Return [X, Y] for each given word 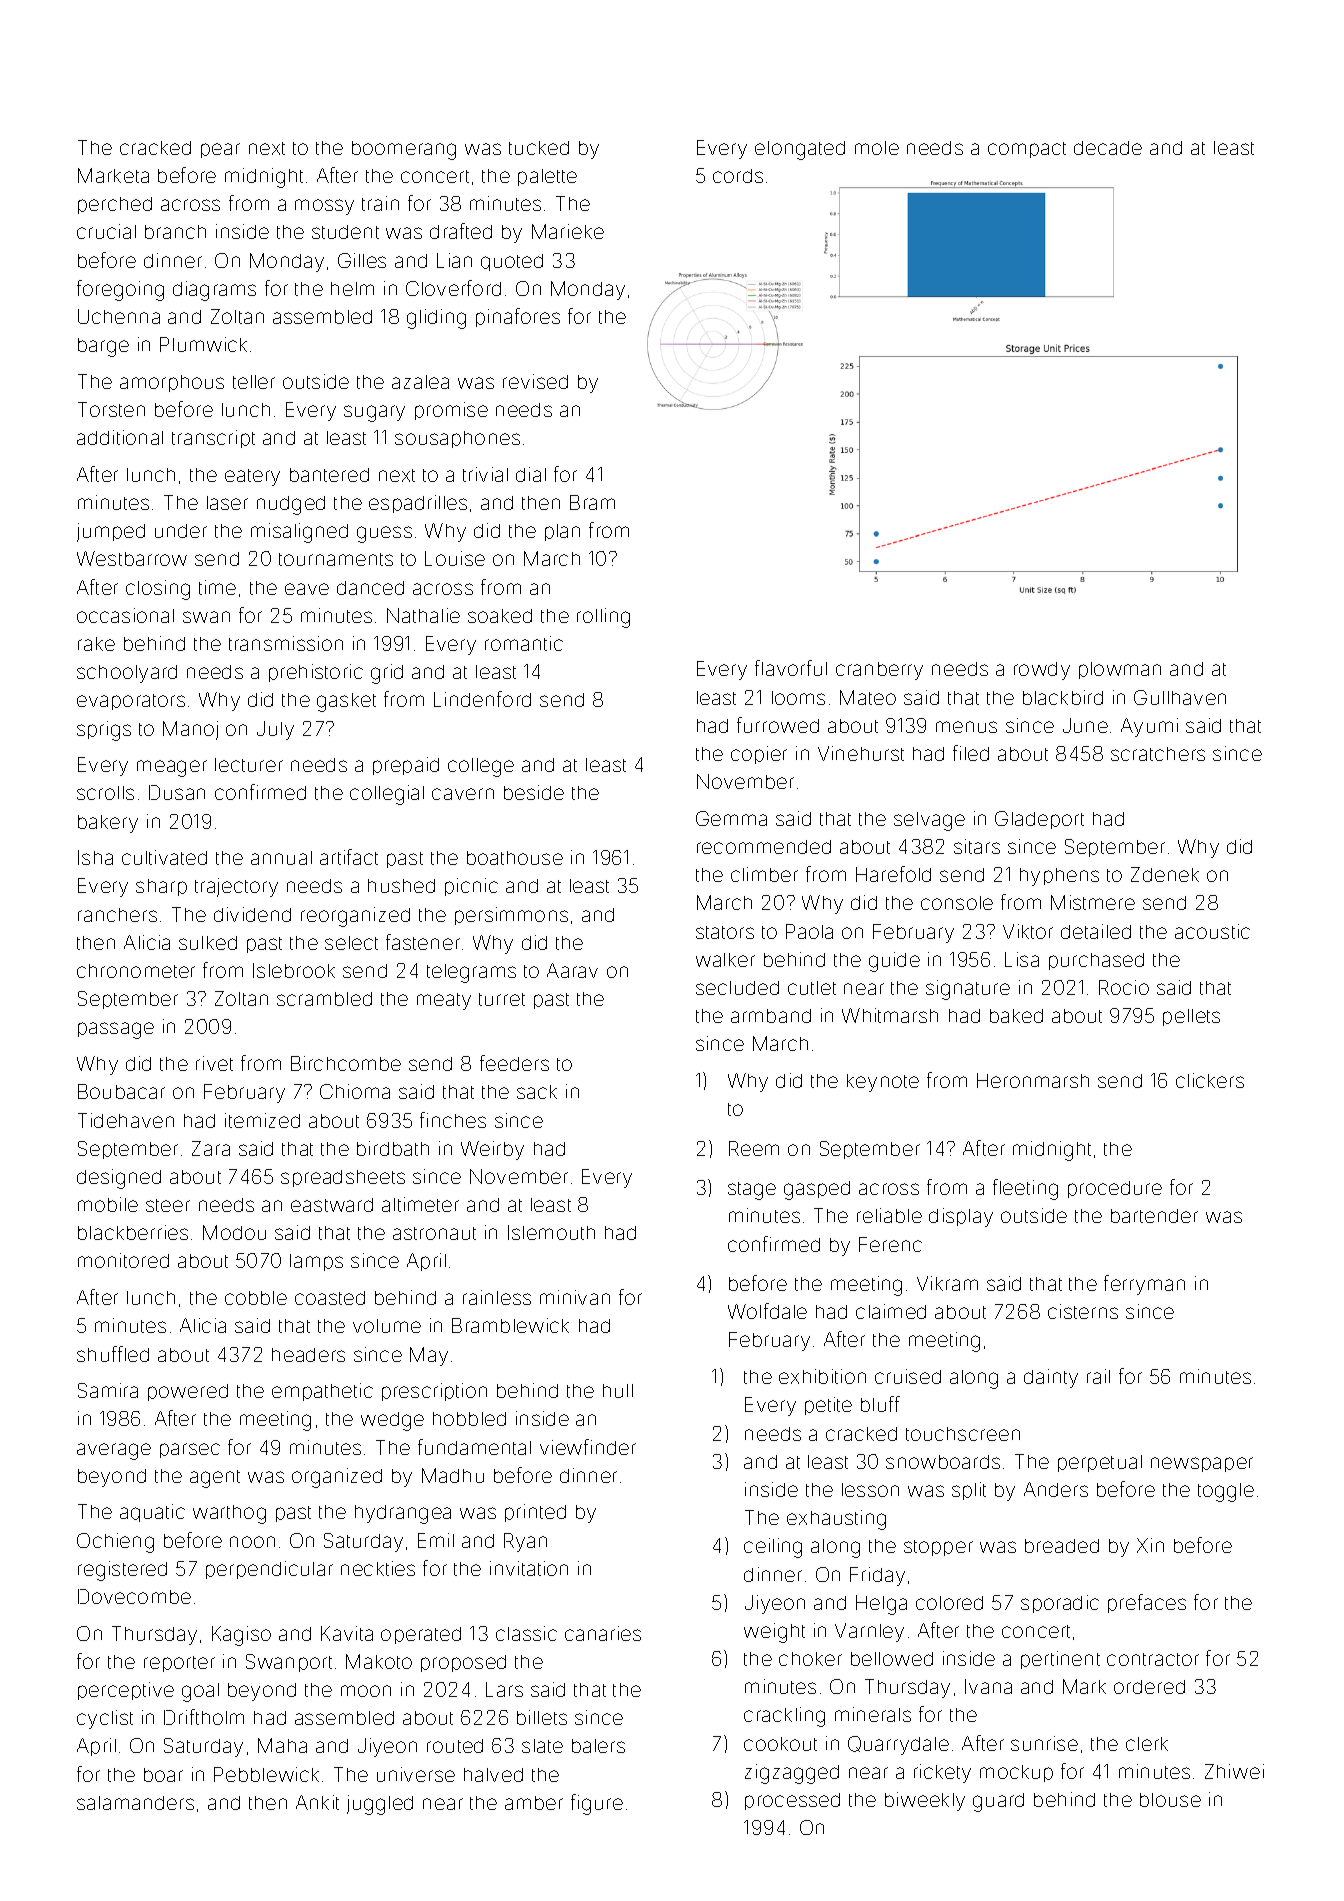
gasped [817, 1190]
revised [535, 381]
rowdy [1042, 671]
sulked [208, 943]
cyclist [105, 1719]
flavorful [791, 668]
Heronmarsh [1033, 1080]
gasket [346, 702]
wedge [392, 1421]
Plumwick [203, 344]
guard [998, 1802]
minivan [575, 1297]
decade [1108, 148]
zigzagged [792, 1774]
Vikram [947, 1283]
